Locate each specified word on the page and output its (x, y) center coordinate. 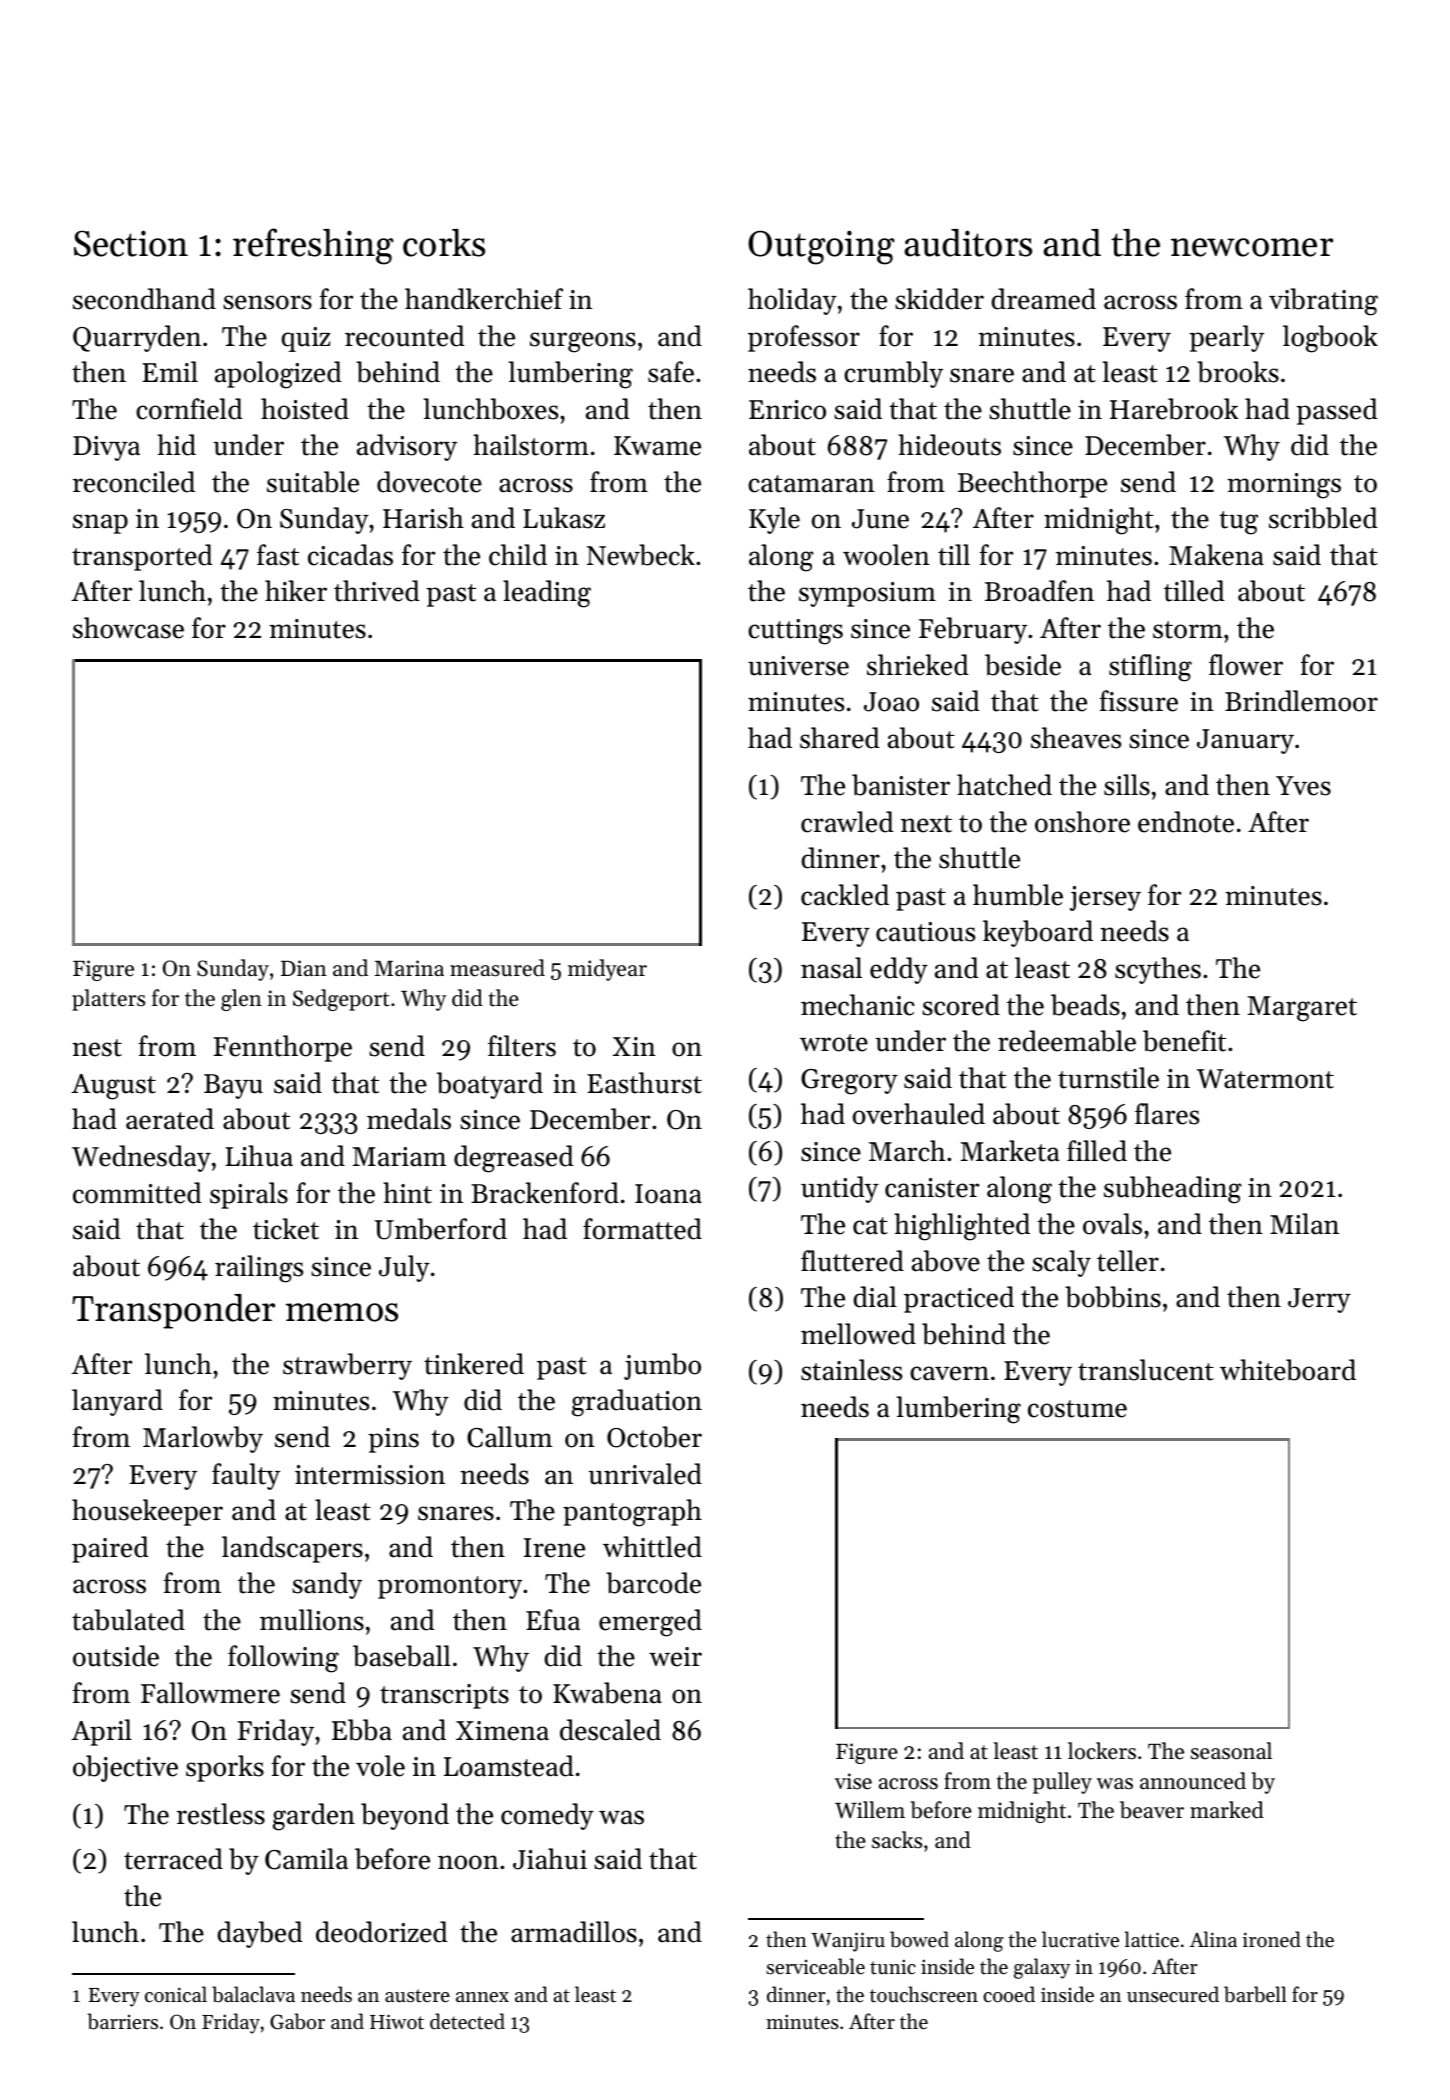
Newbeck (641, 555)
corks (444, 243)
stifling (1150, 668)
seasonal (1231, 1751)
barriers (123, 2021)
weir (675, 1657)
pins (393, 1440)
